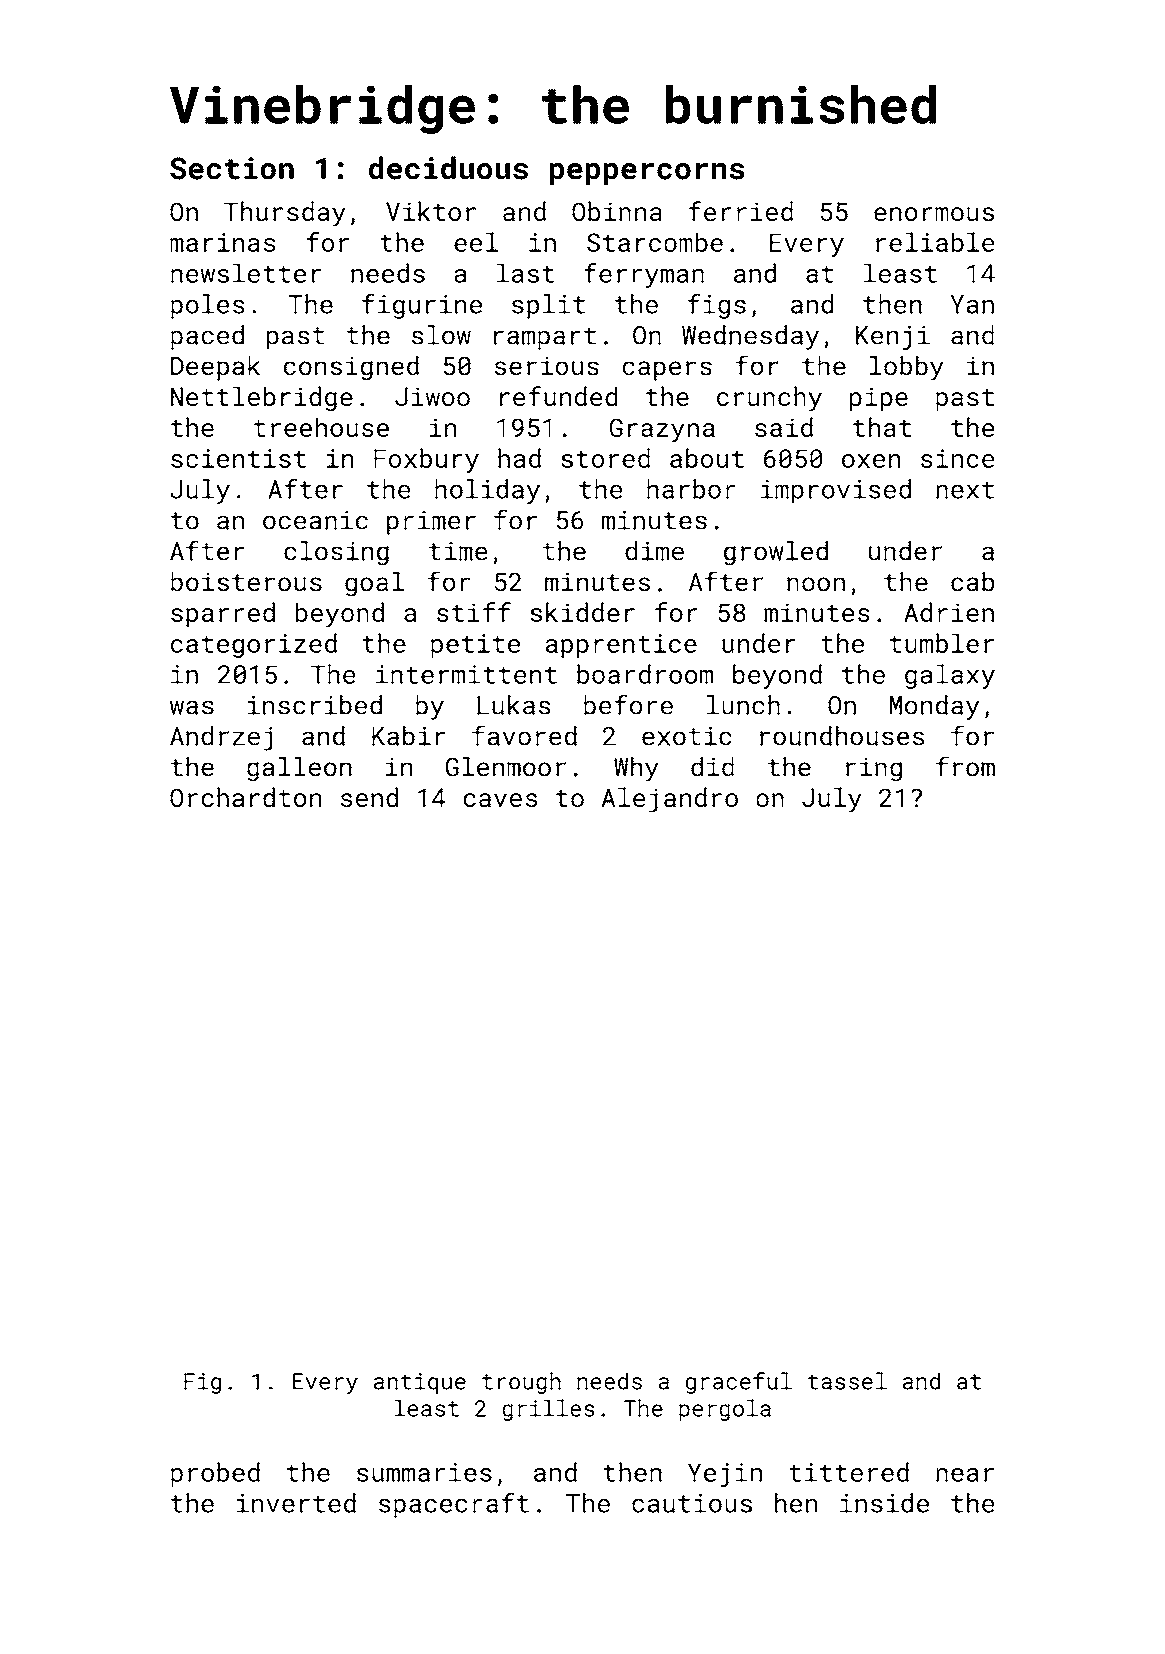 This screenshot has width=1165, height=1654. I want to click on about, so click(707, 458).
